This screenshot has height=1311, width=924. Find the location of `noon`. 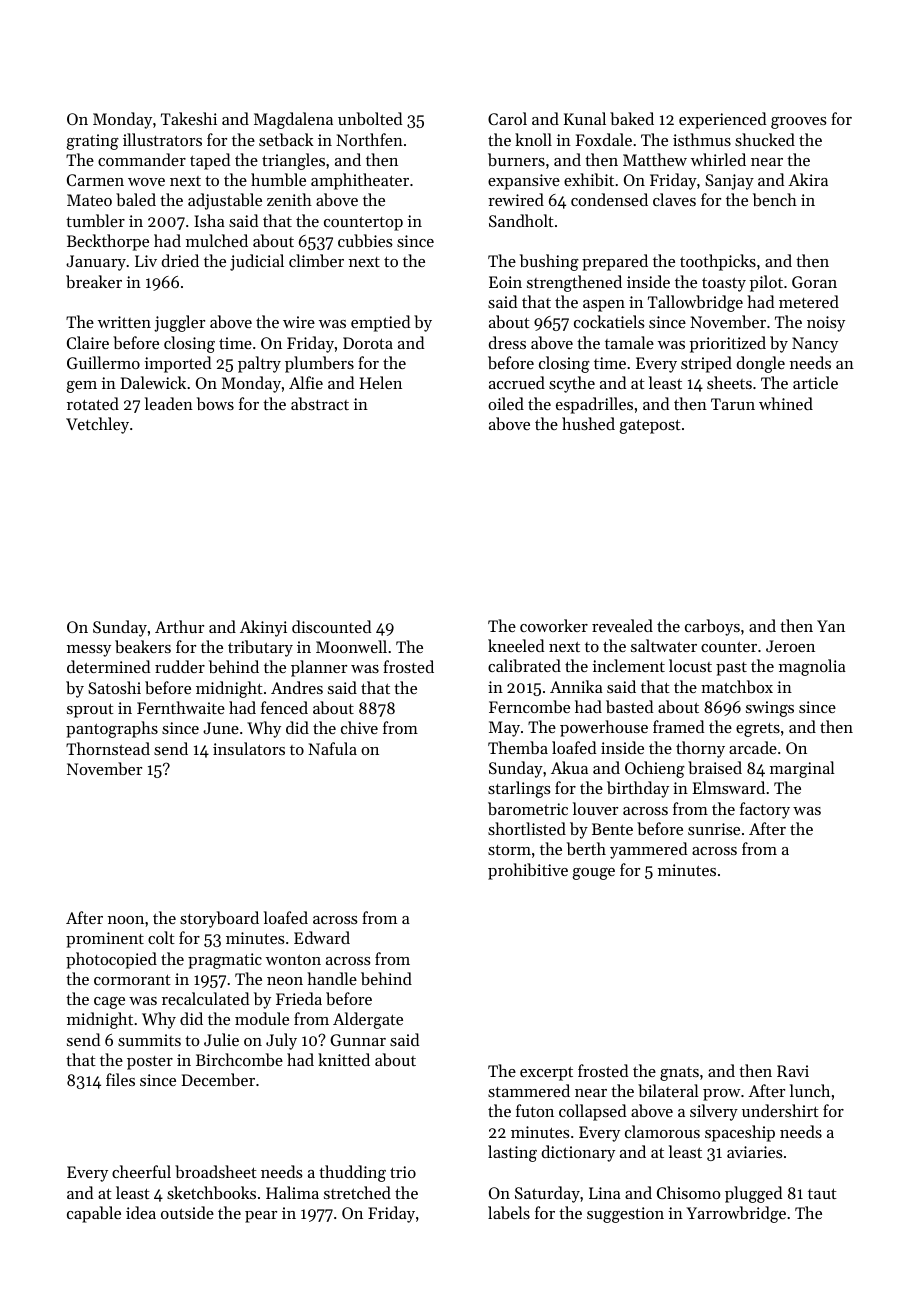

noon is located at coordinates (126, 920).
